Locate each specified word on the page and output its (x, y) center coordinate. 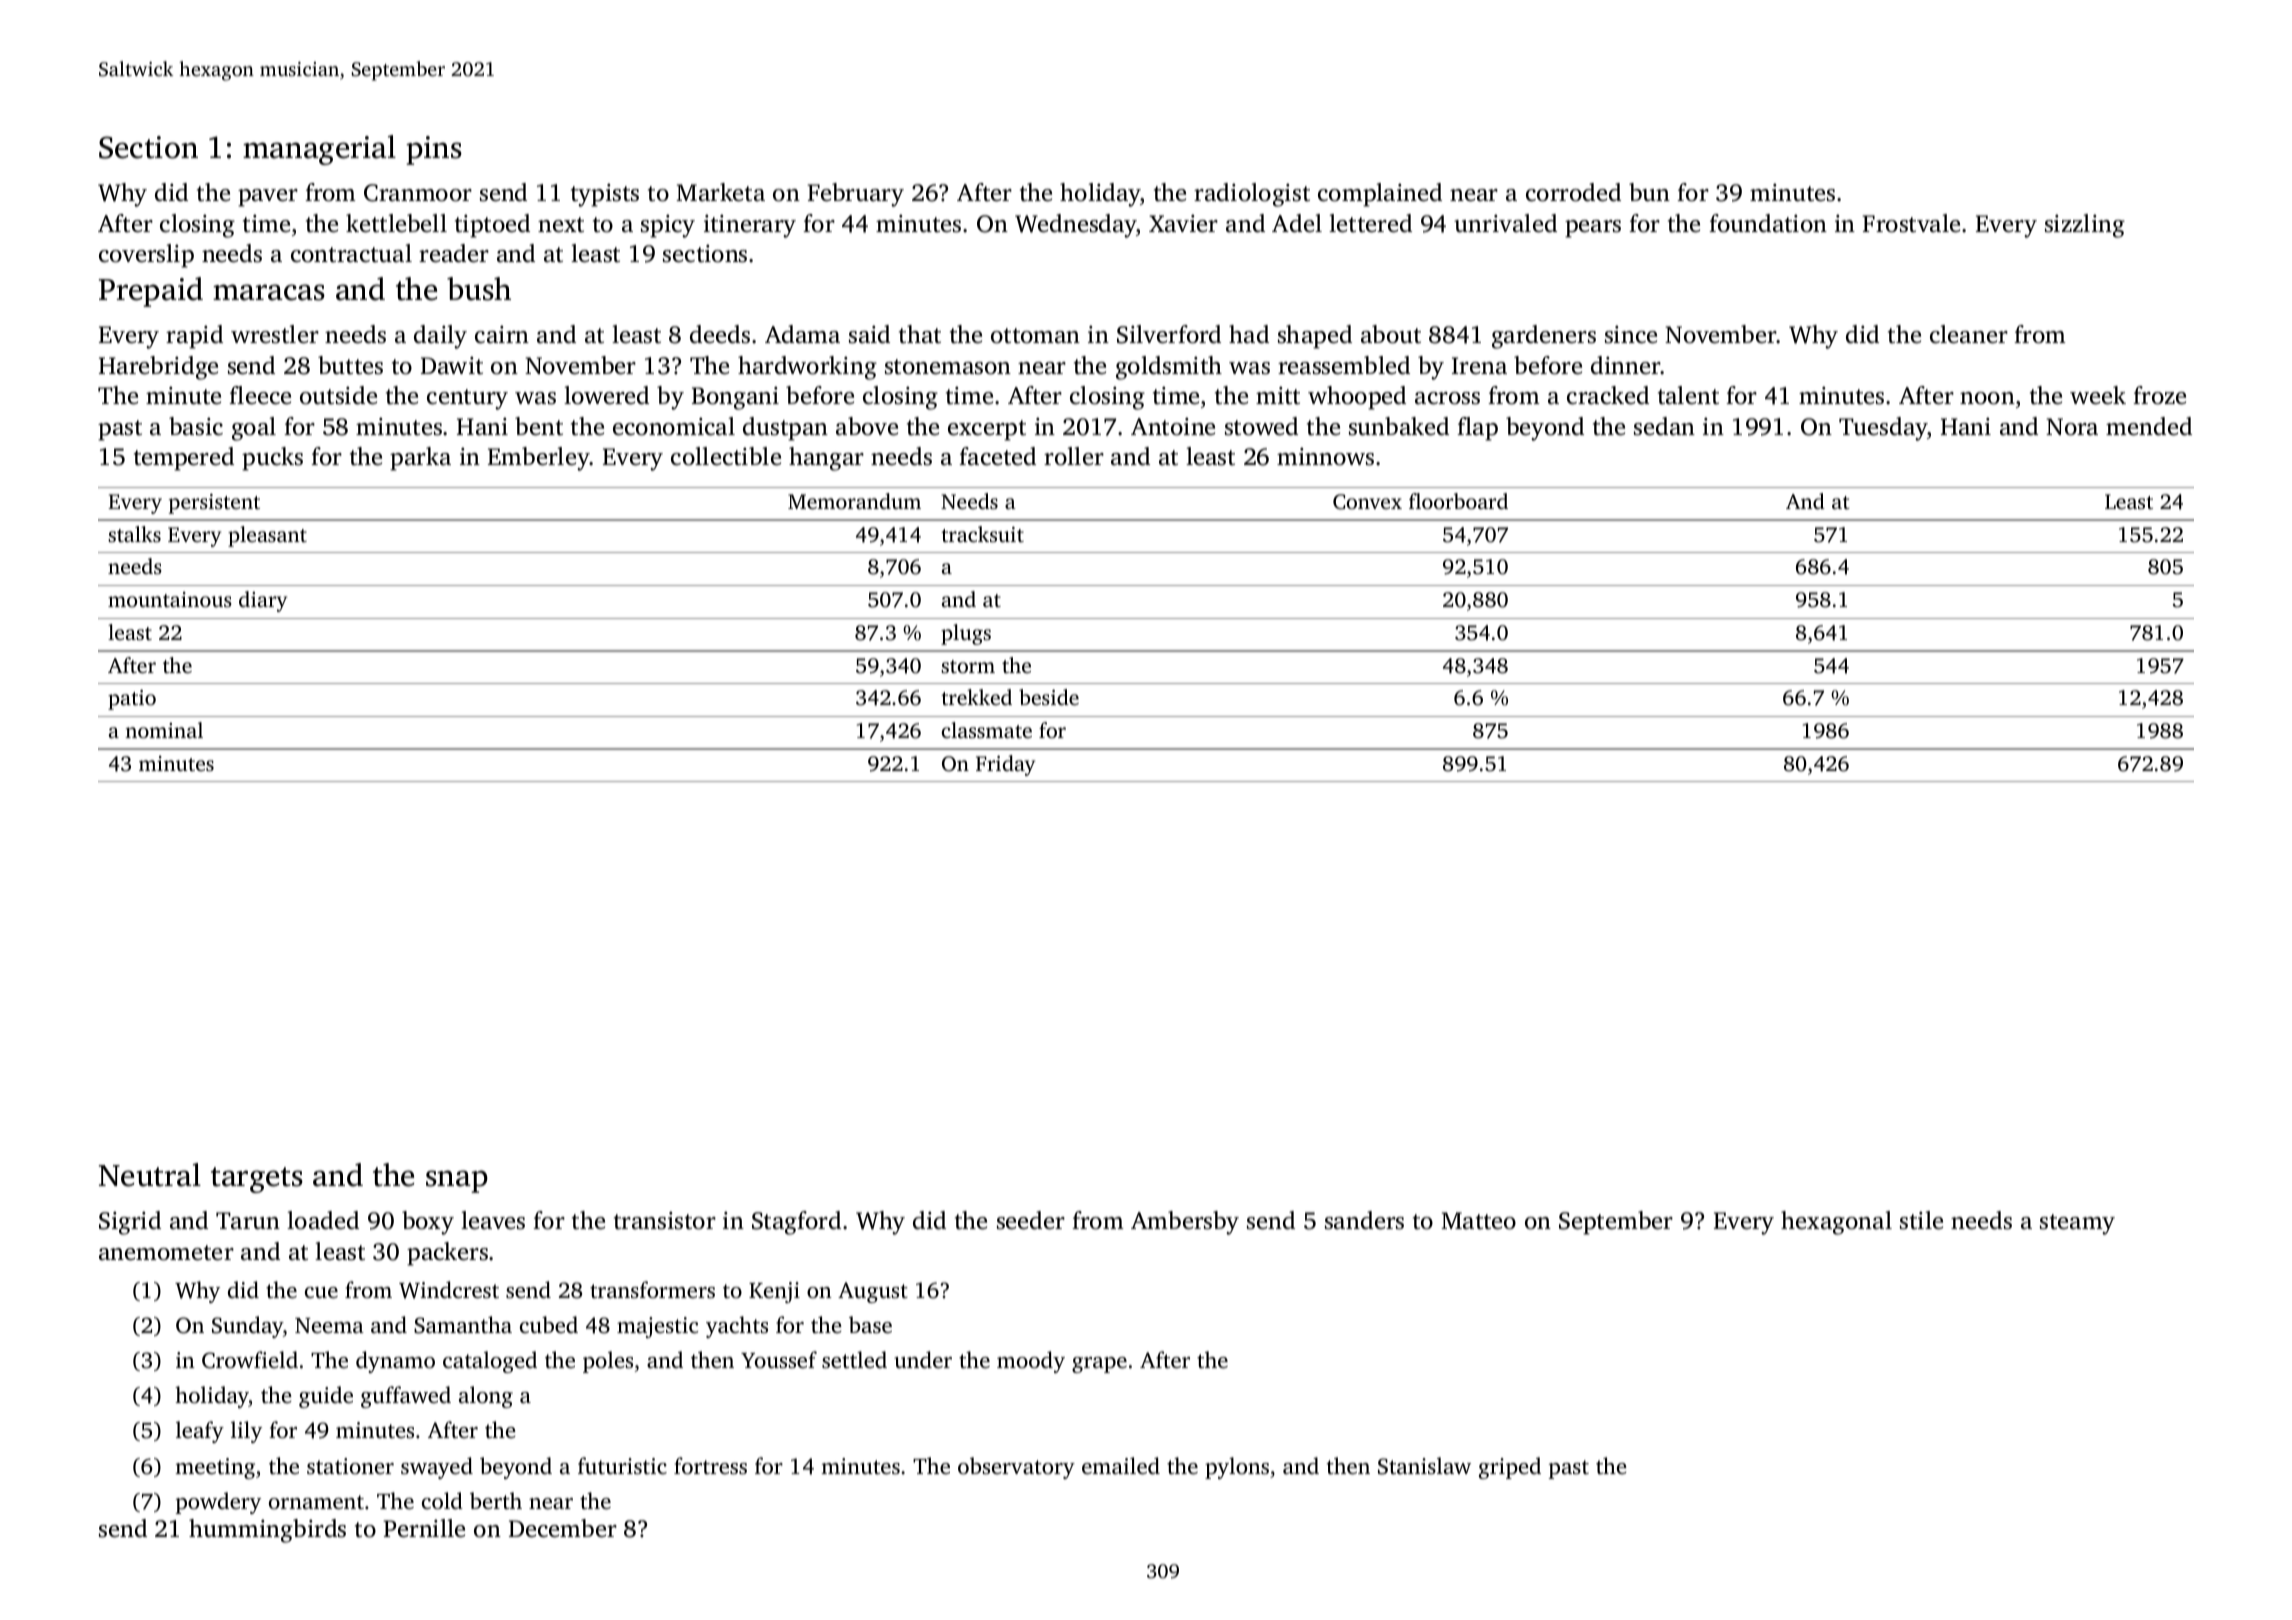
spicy (668, 226)
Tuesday (1883, 429)
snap (457, 1181)
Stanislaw (1424, 1466)
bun (1649, 192)
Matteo (1478, 1221)
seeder (1031, 1220)
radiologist (1252, 195)
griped (1510, 1468)
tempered (184, 459)
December (563, 1528)
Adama (802, 334)
